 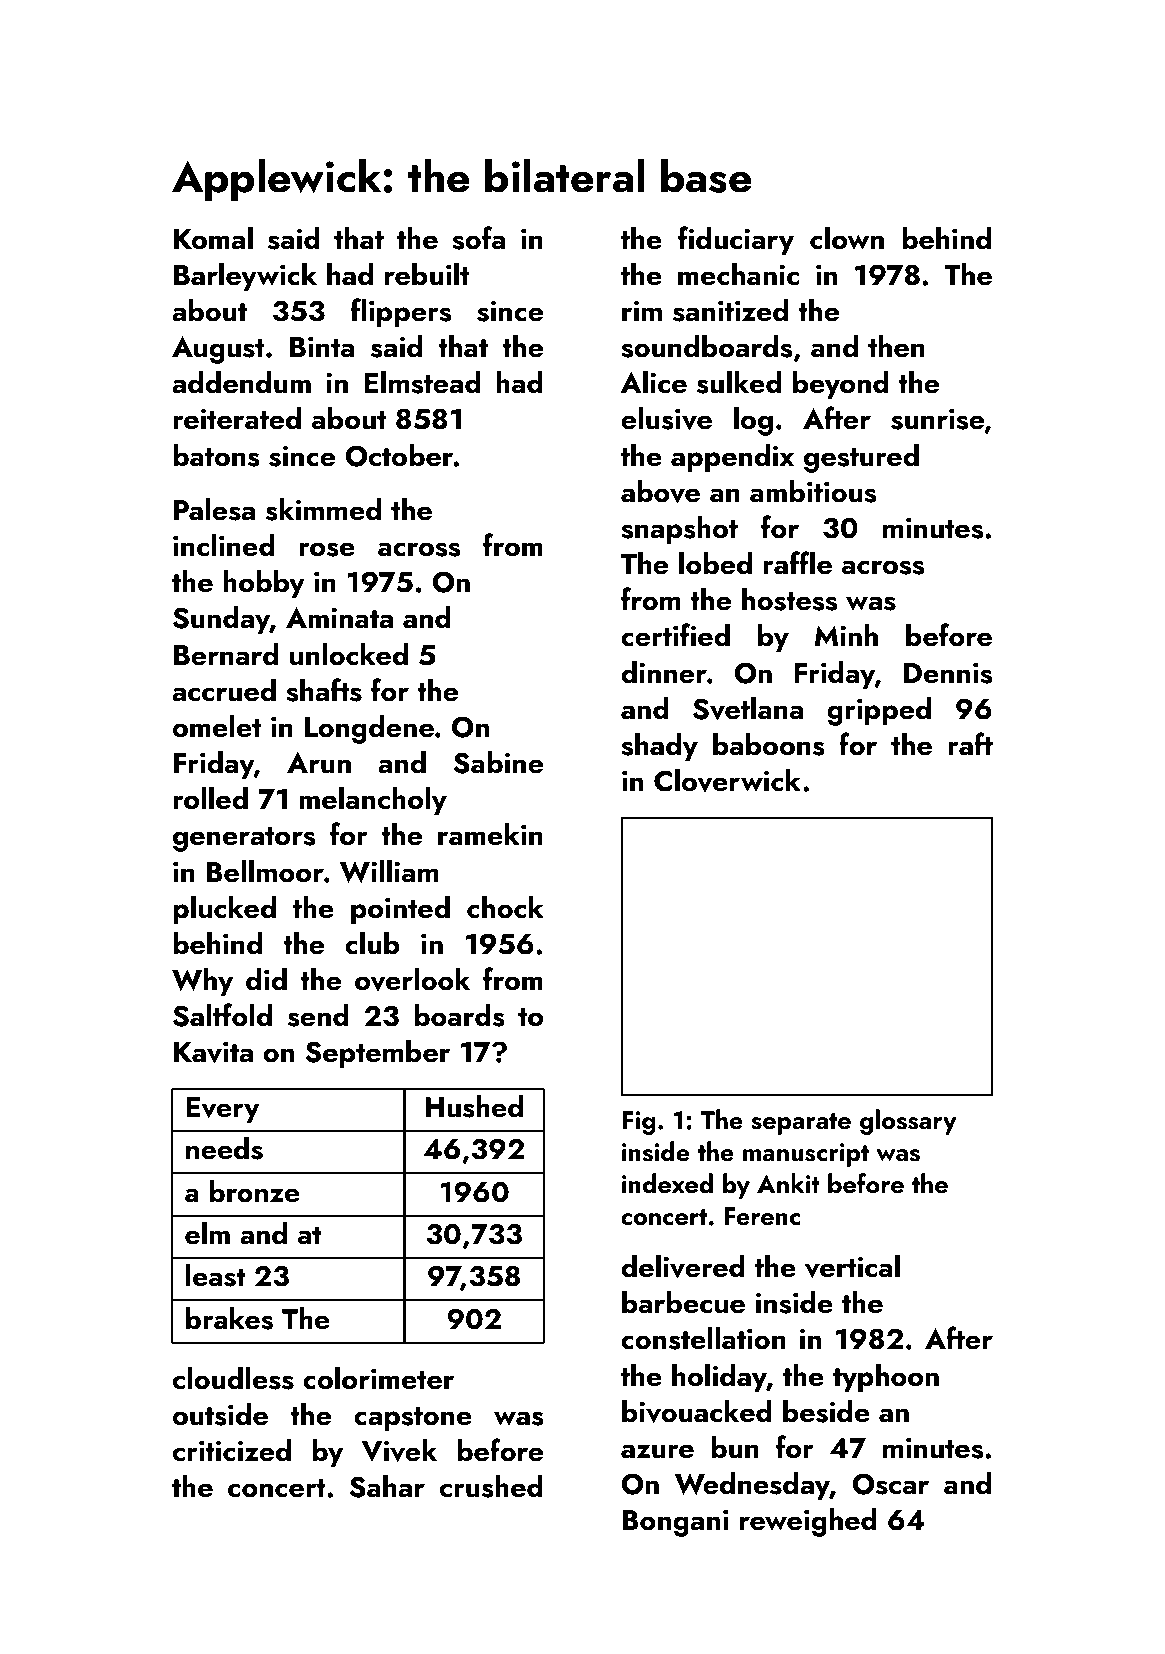 What do you see at coordinates (213, 238) in the screenshot?
I see `Komal` at bounding box center [213, 238].
